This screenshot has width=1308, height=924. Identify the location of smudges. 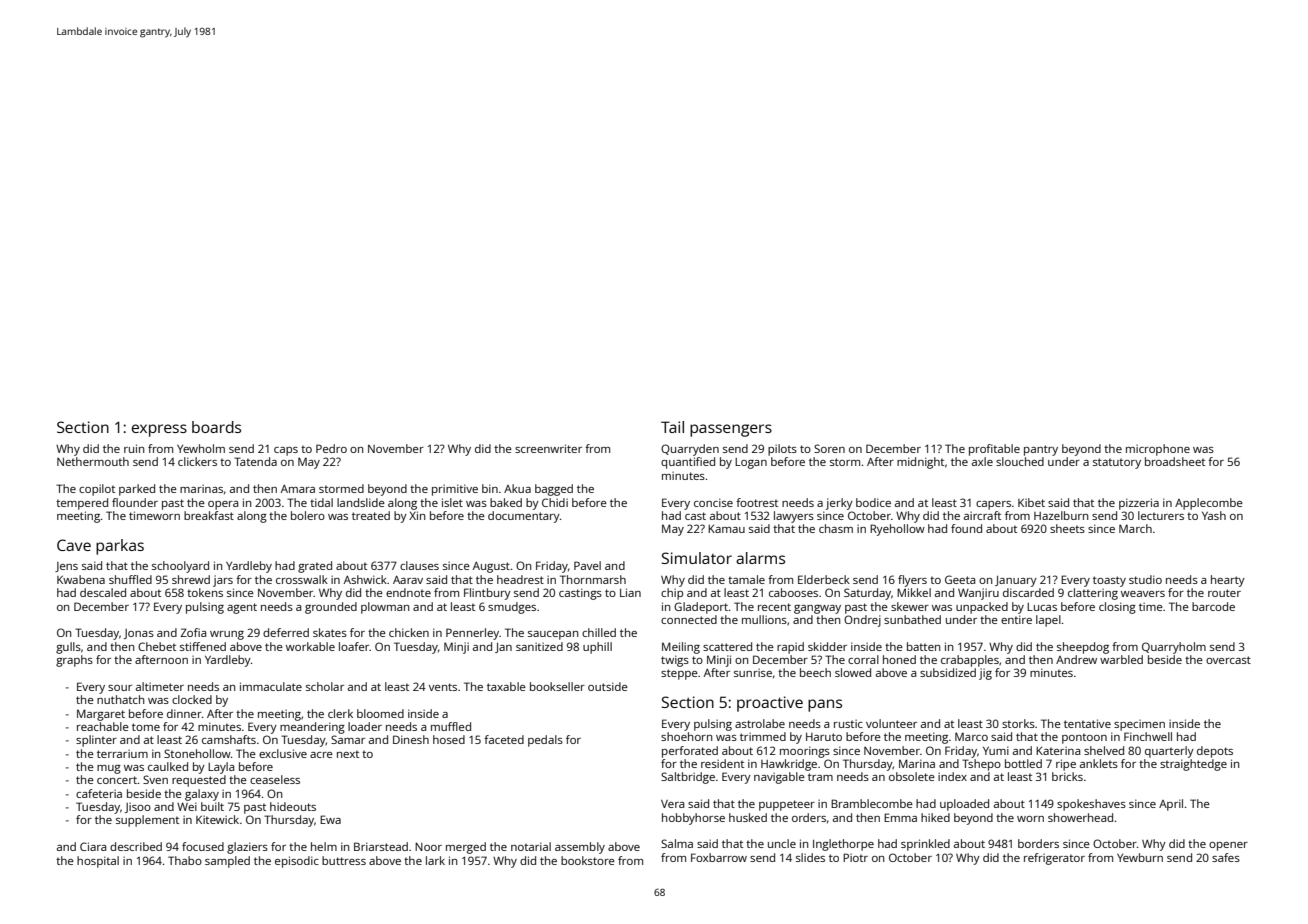
(512, 608).
